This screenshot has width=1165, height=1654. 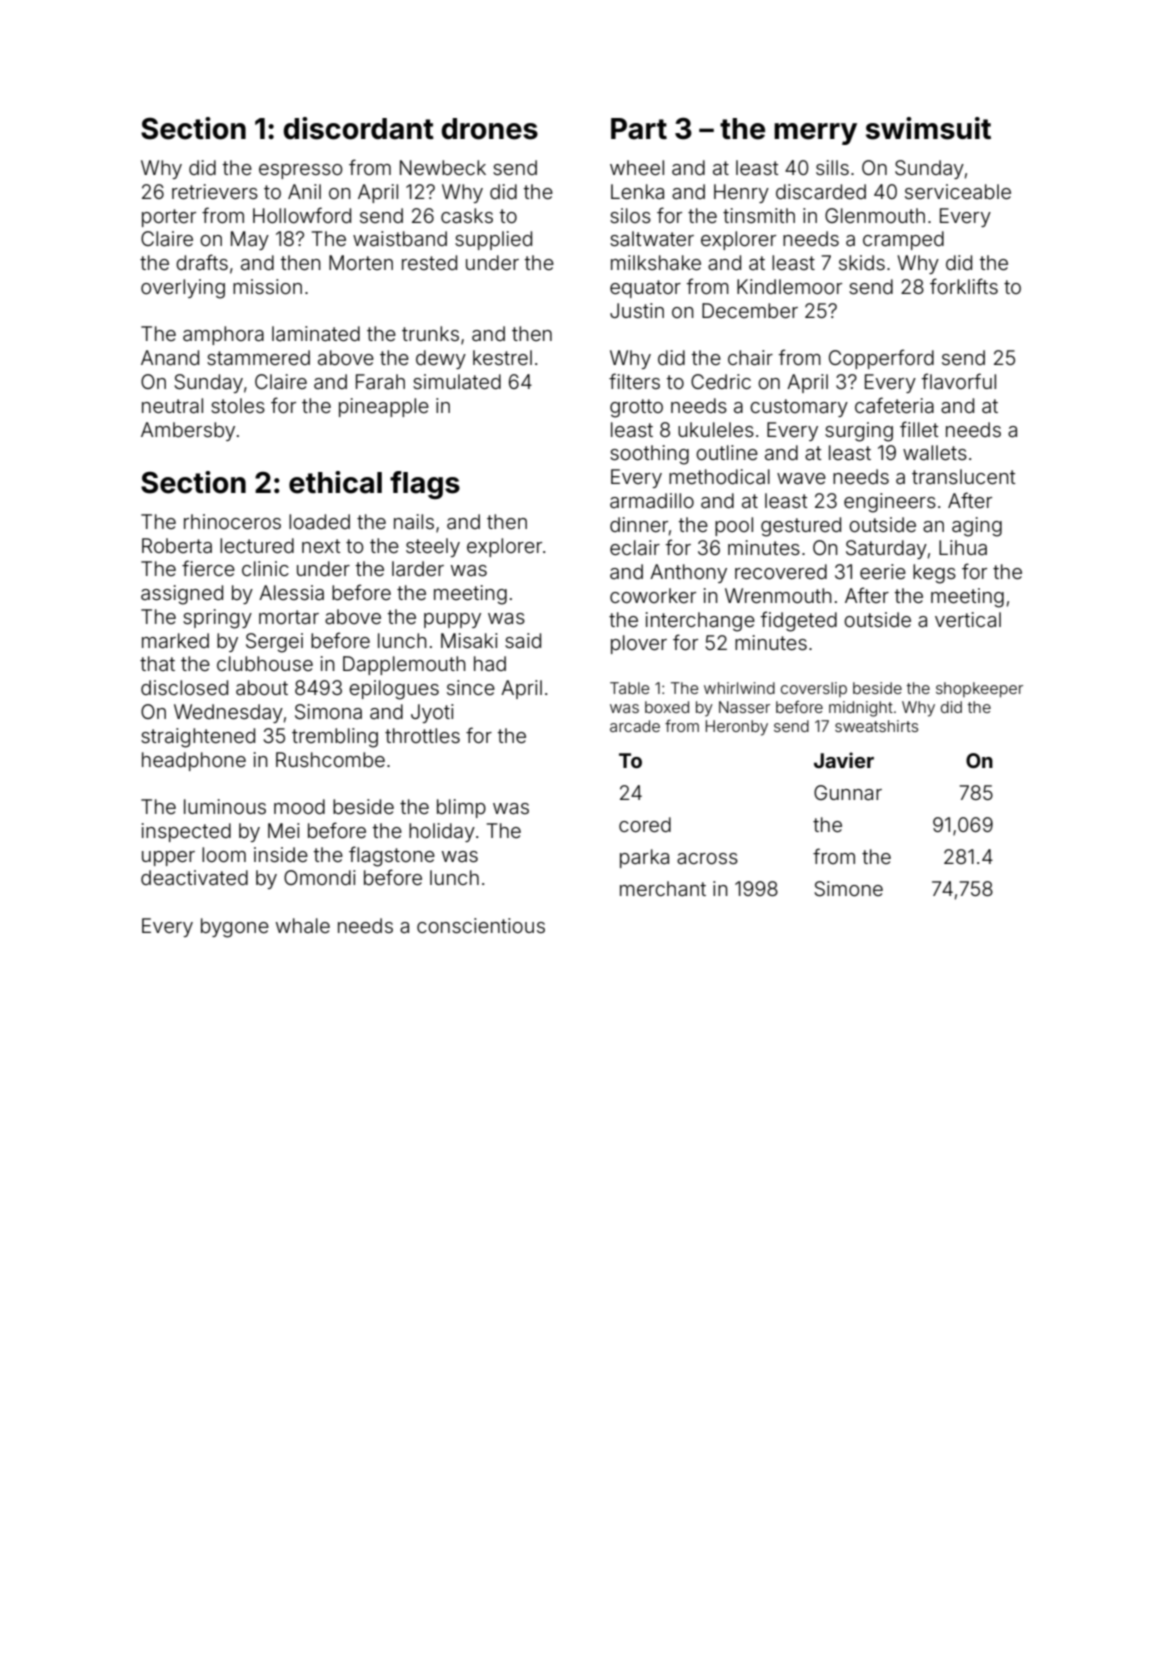 What do you see at coordinates (639, 129) in the screenshot?
I see `Part` at bounding box center [639, 129].
